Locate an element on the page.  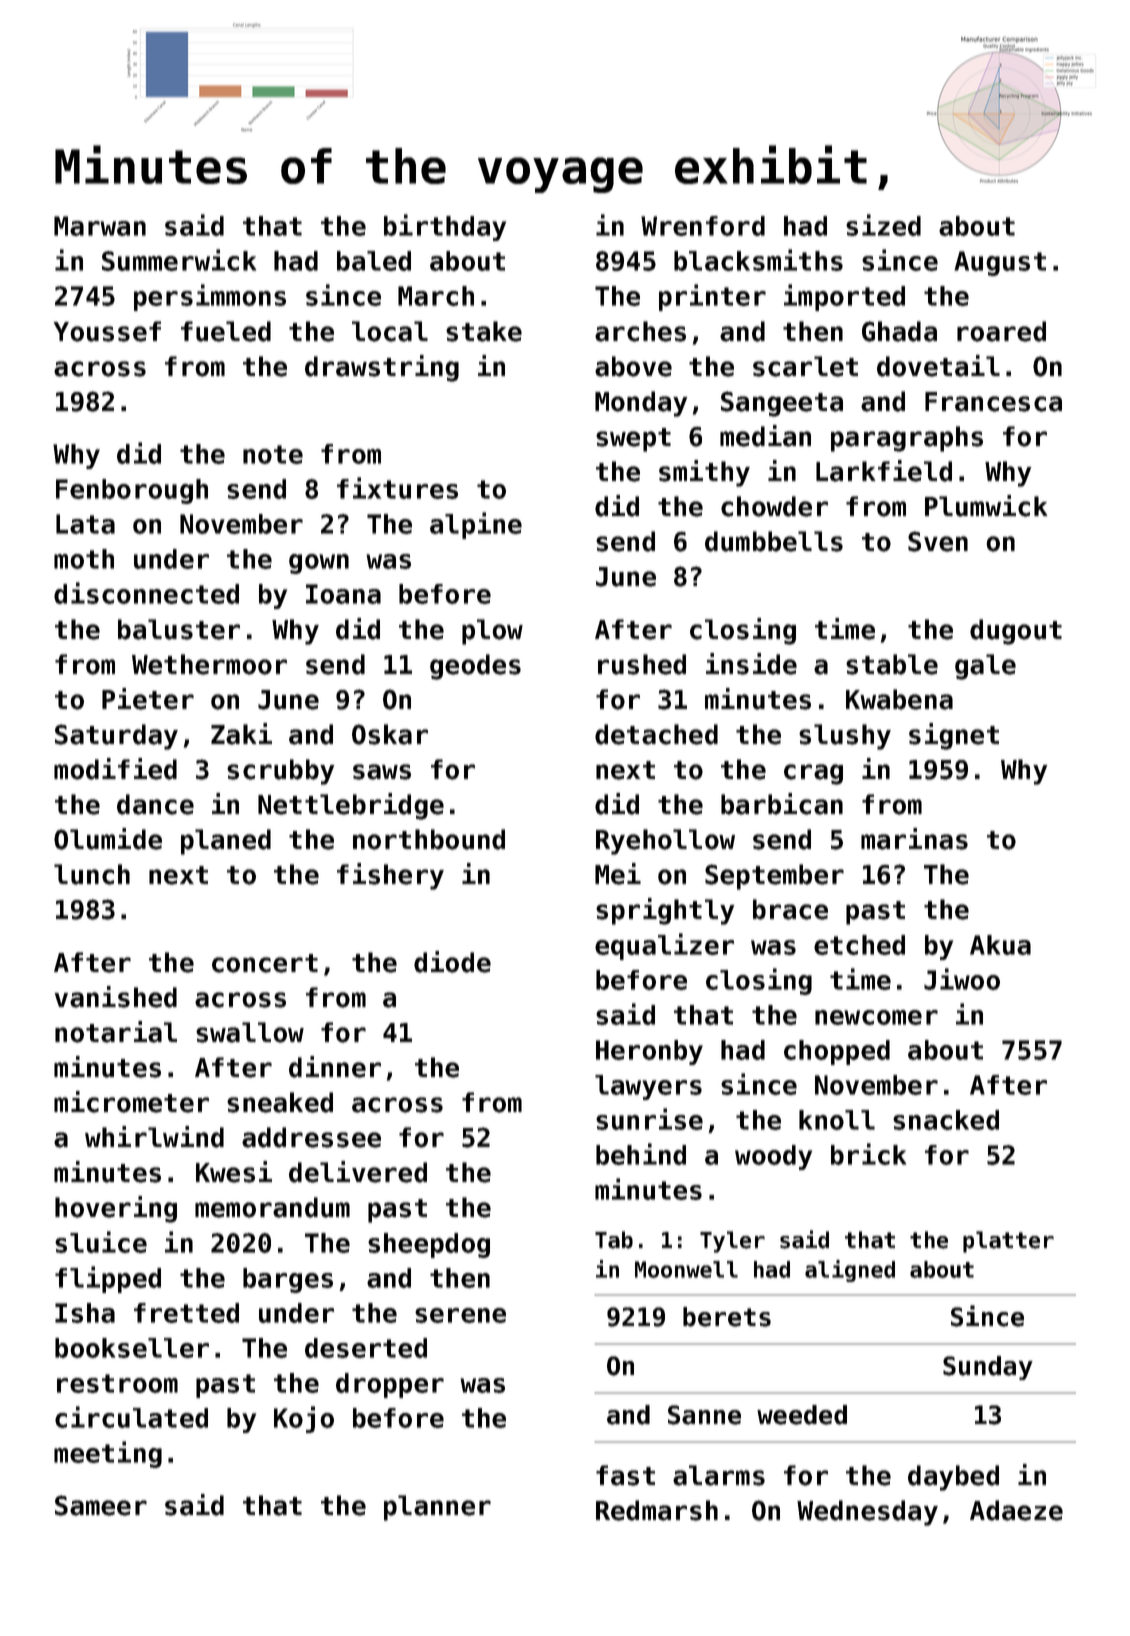
platter is located at coordinates (1008, 1242).
